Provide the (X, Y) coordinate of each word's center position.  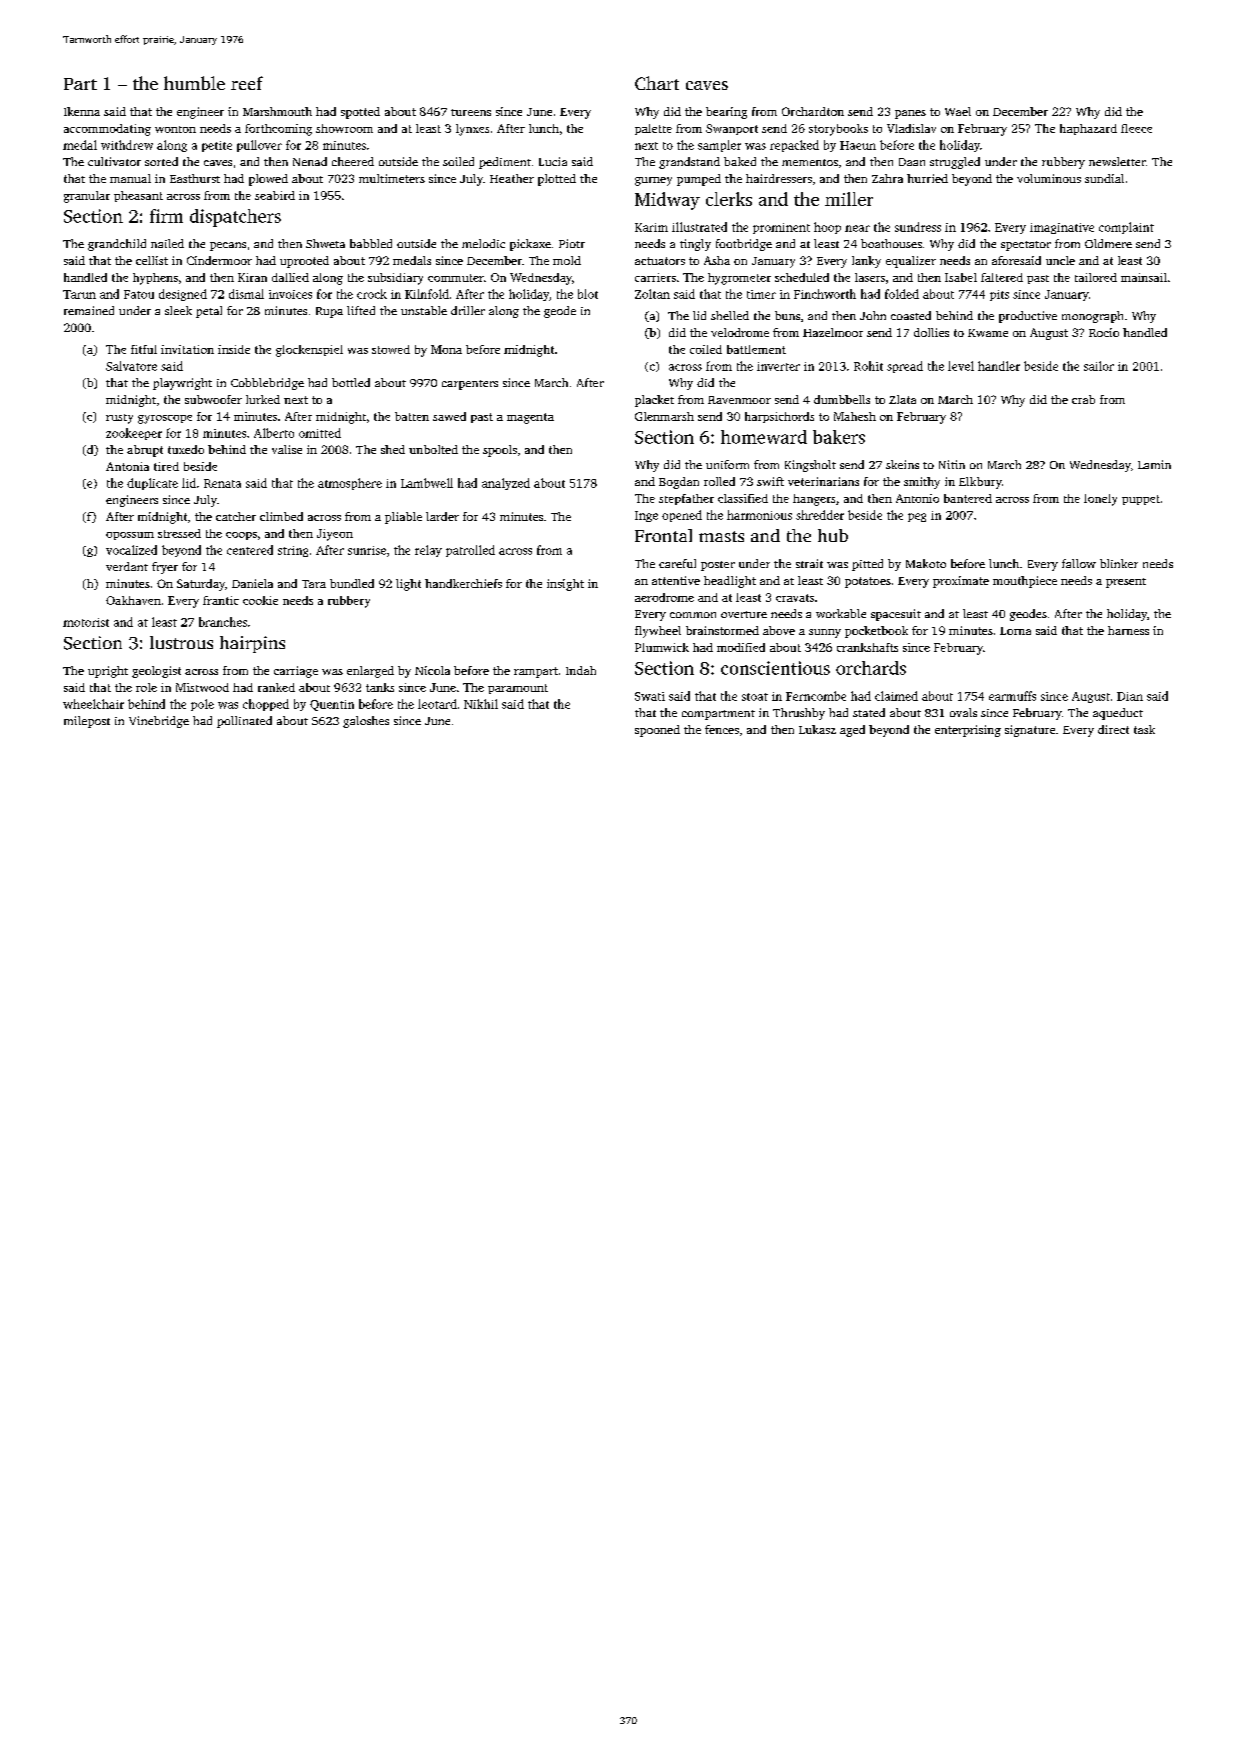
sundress (918, 227)
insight (565, 585)
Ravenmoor (739, 400)
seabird (275, 195)
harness (1128, 630)
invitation (187, 349)
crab (1083, 399)
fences (722, 729)
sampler (719, 146)
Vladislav (911, 128)
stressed (179, 533)
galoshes (366, 722)
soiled (458, 161)
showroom (344, 128)
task (1144, 729)
